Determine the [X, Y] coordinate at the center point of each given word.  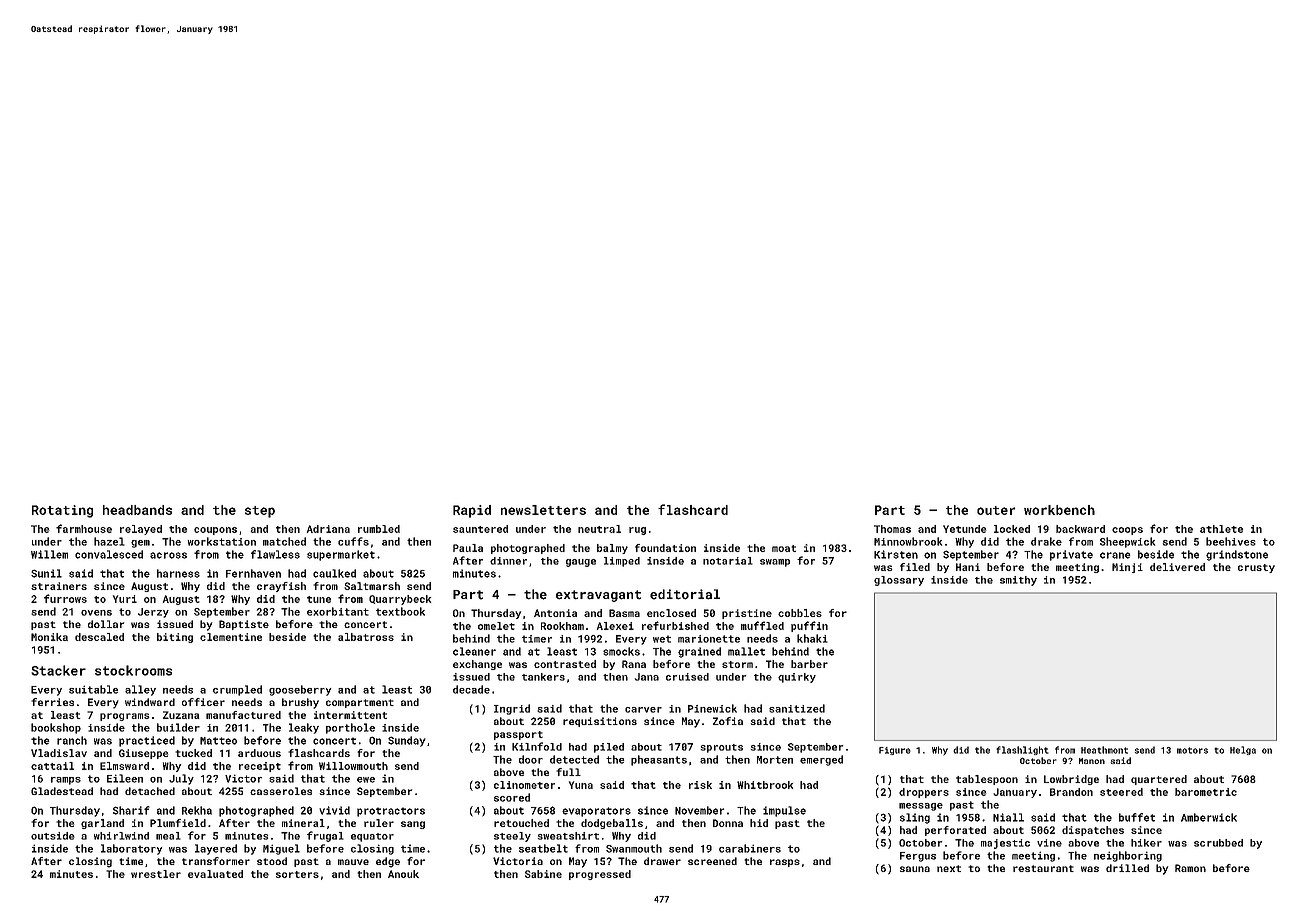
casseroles [281, 791]
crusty [1256, 568]
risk [700, 785]
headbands [137, 510]
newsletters [543, 510]
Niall [1008, 817]
